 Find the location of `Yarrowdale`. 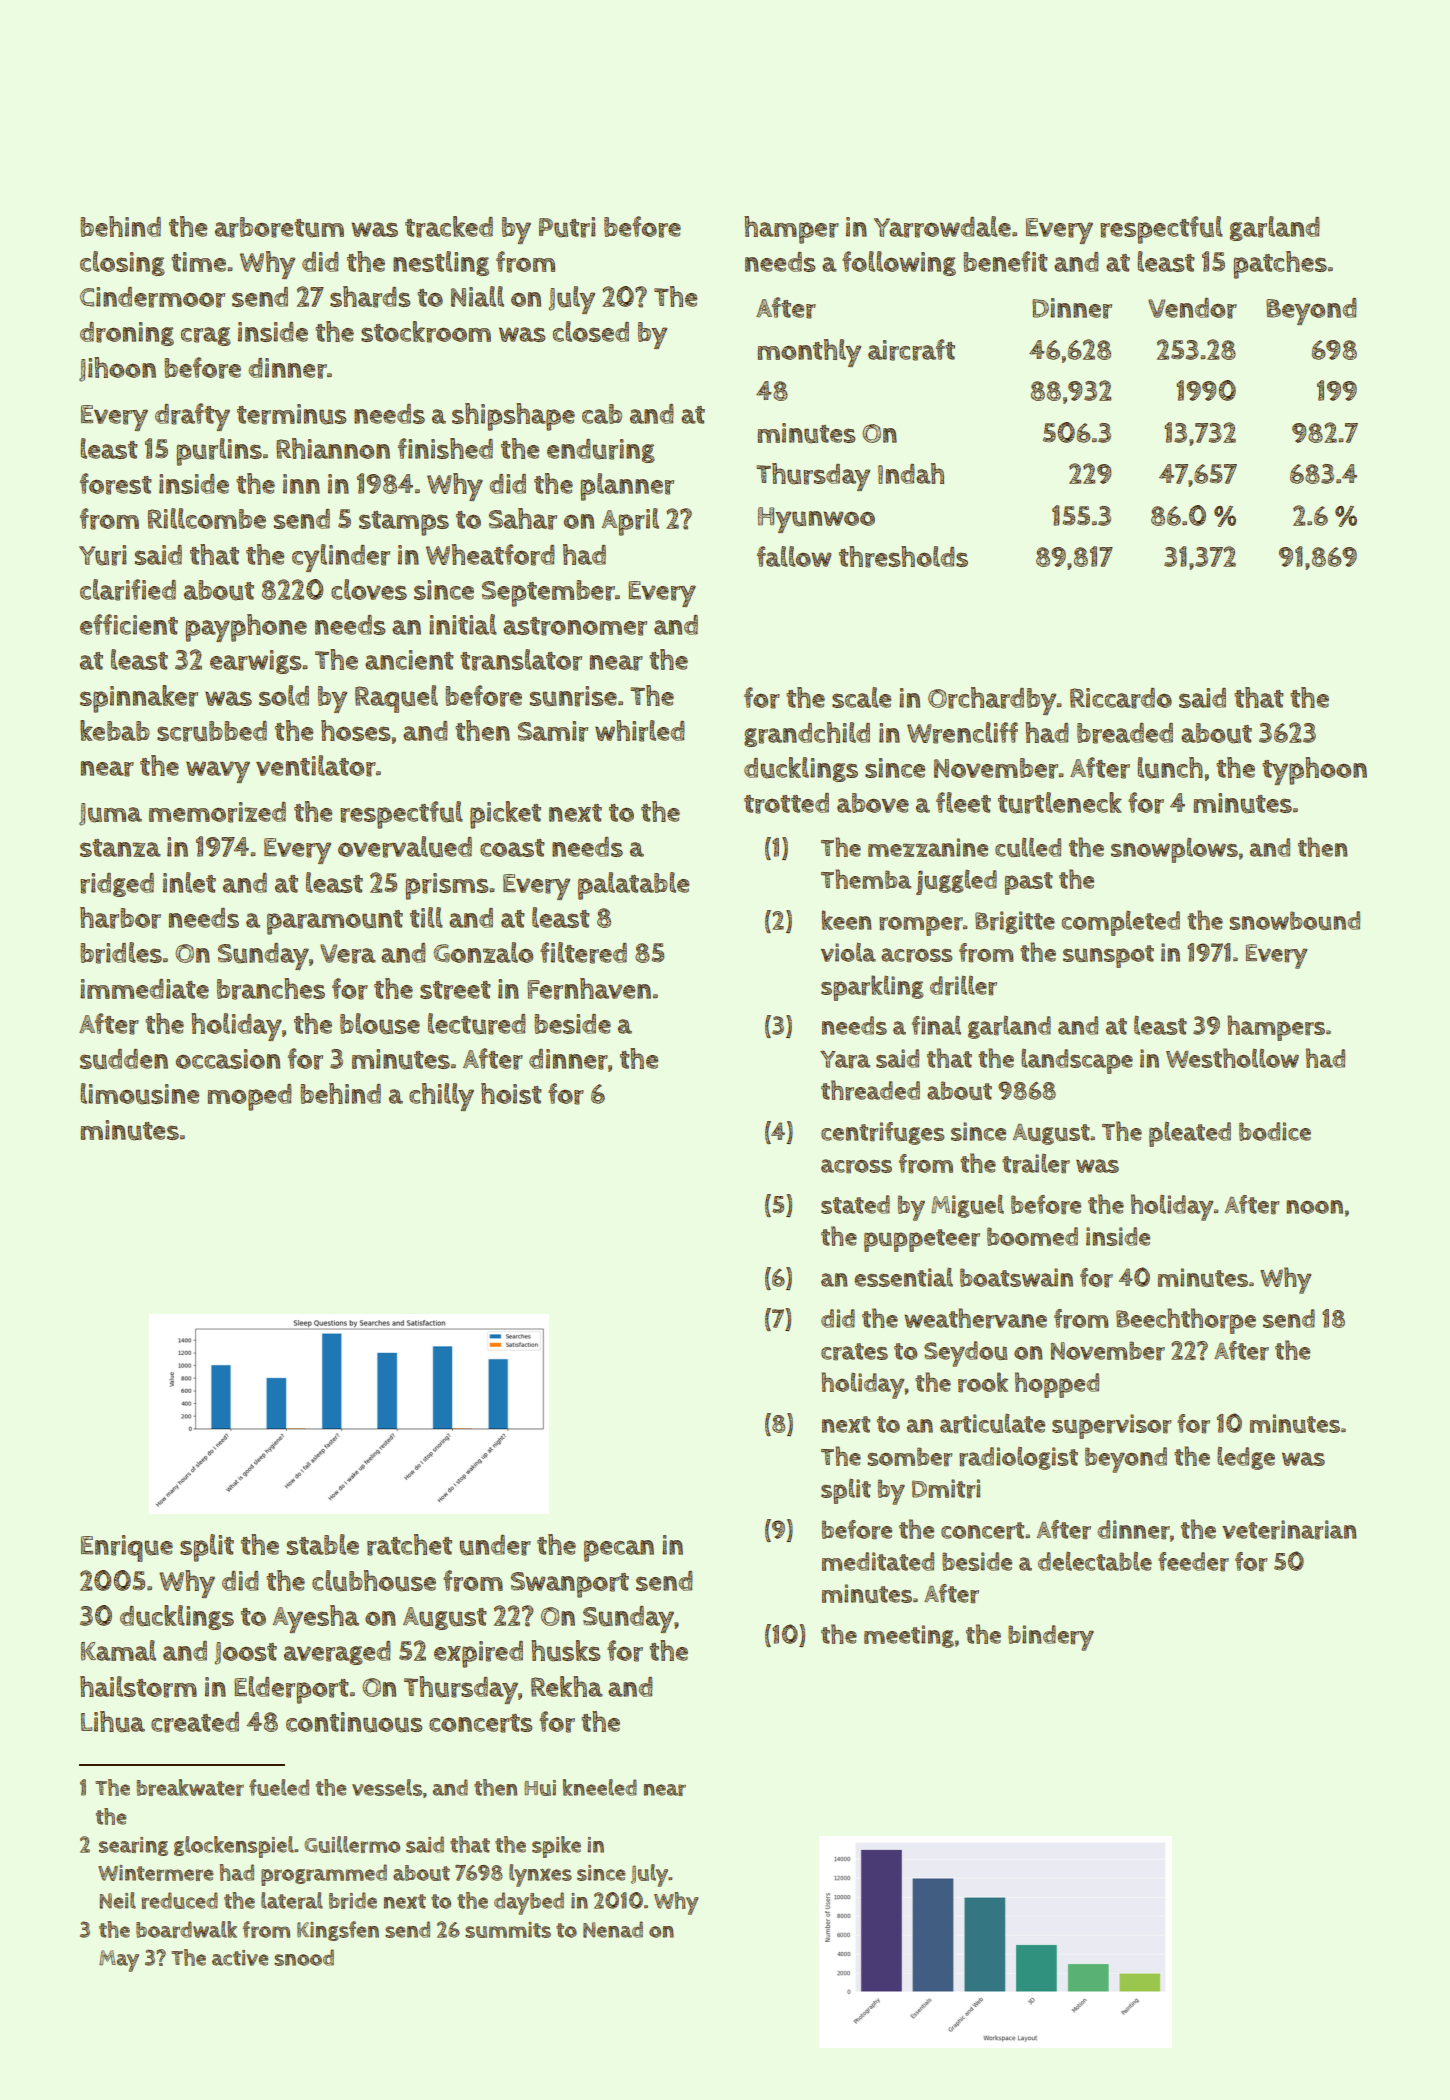

Yarrowdale is located at coordinates (942, 227).
